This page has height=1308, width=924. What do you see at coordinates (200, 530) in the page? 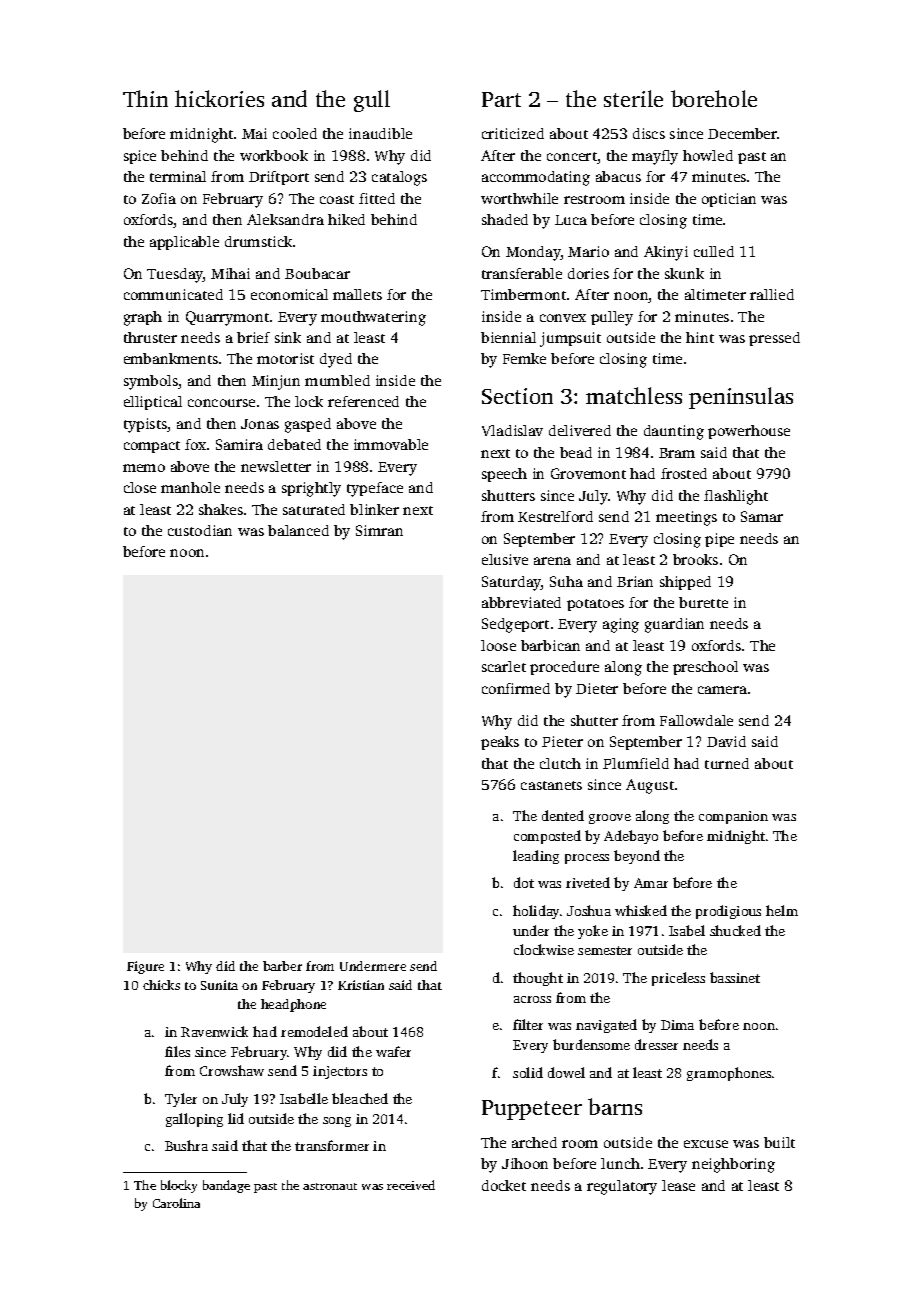
I see `custodian` at bounding box center [200, 530].
